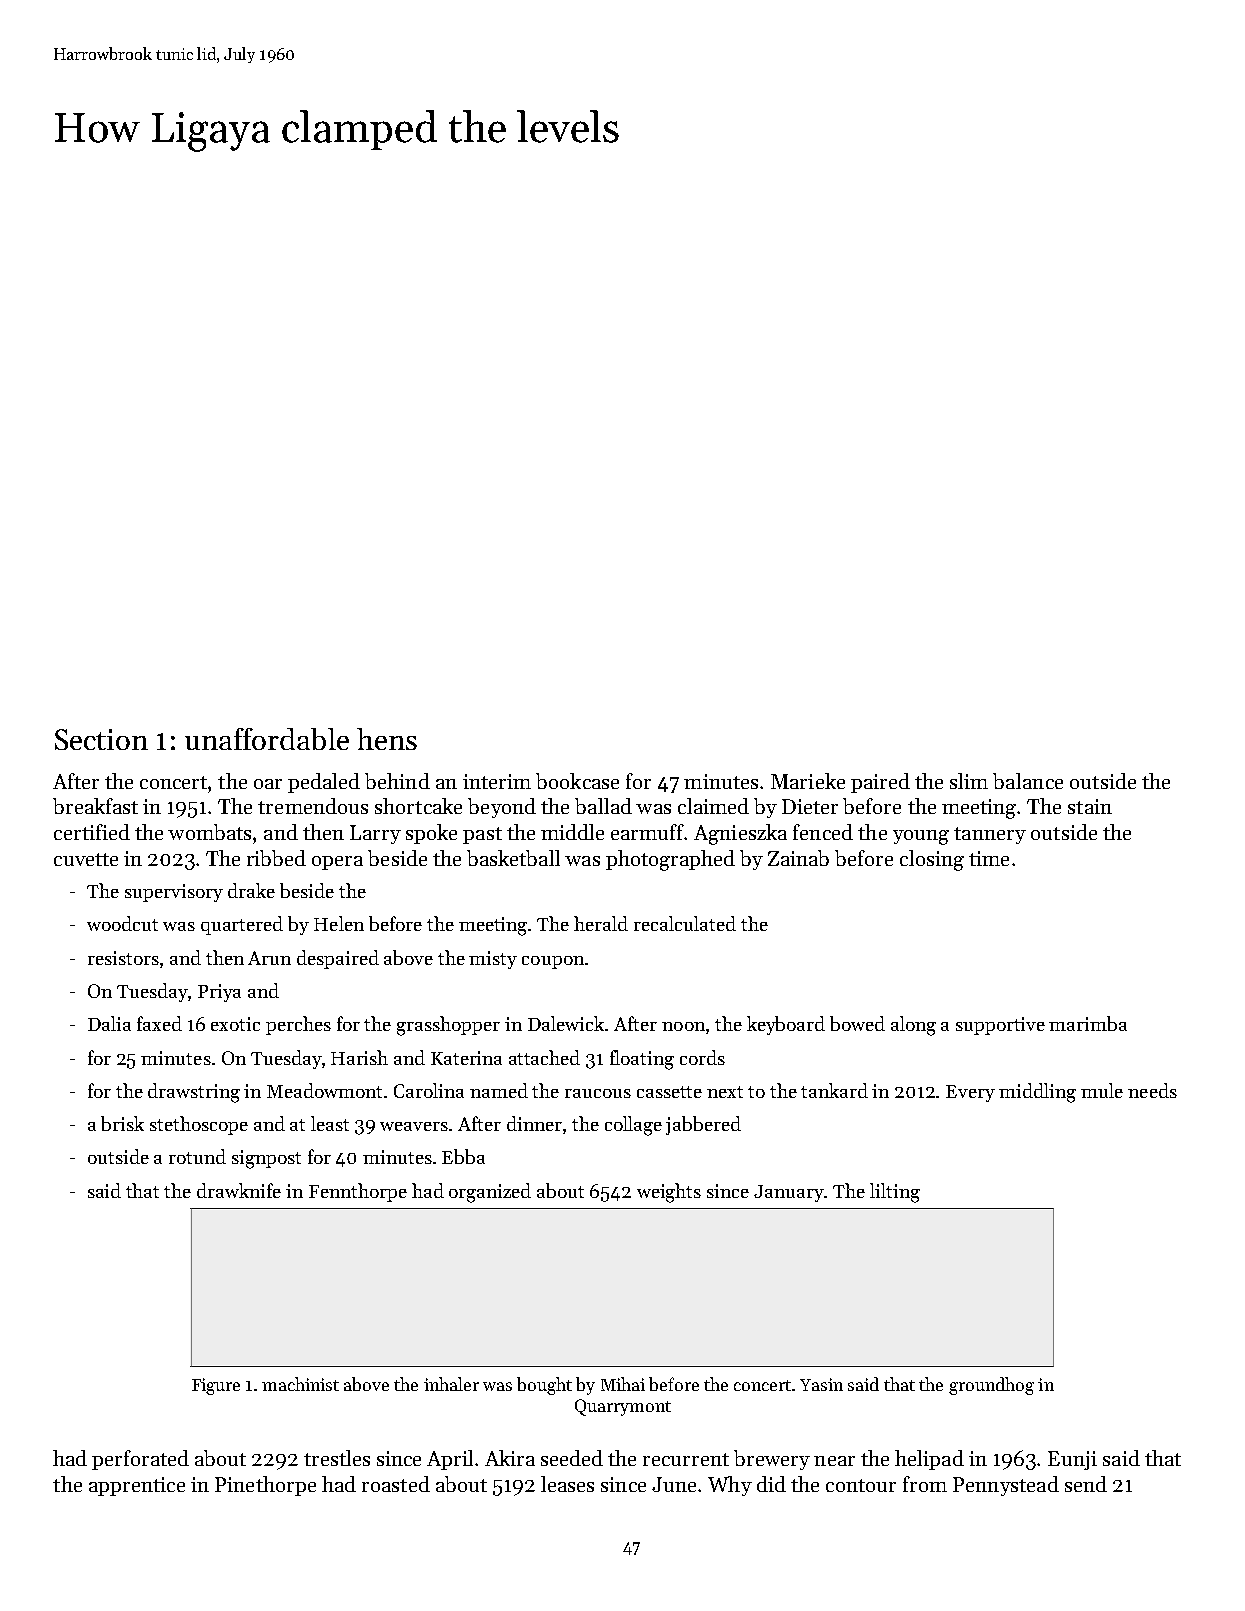 The image size is (1245, 1611). Describe the element at coordinates (932, 860) in the document. I see `closing` at that location.
